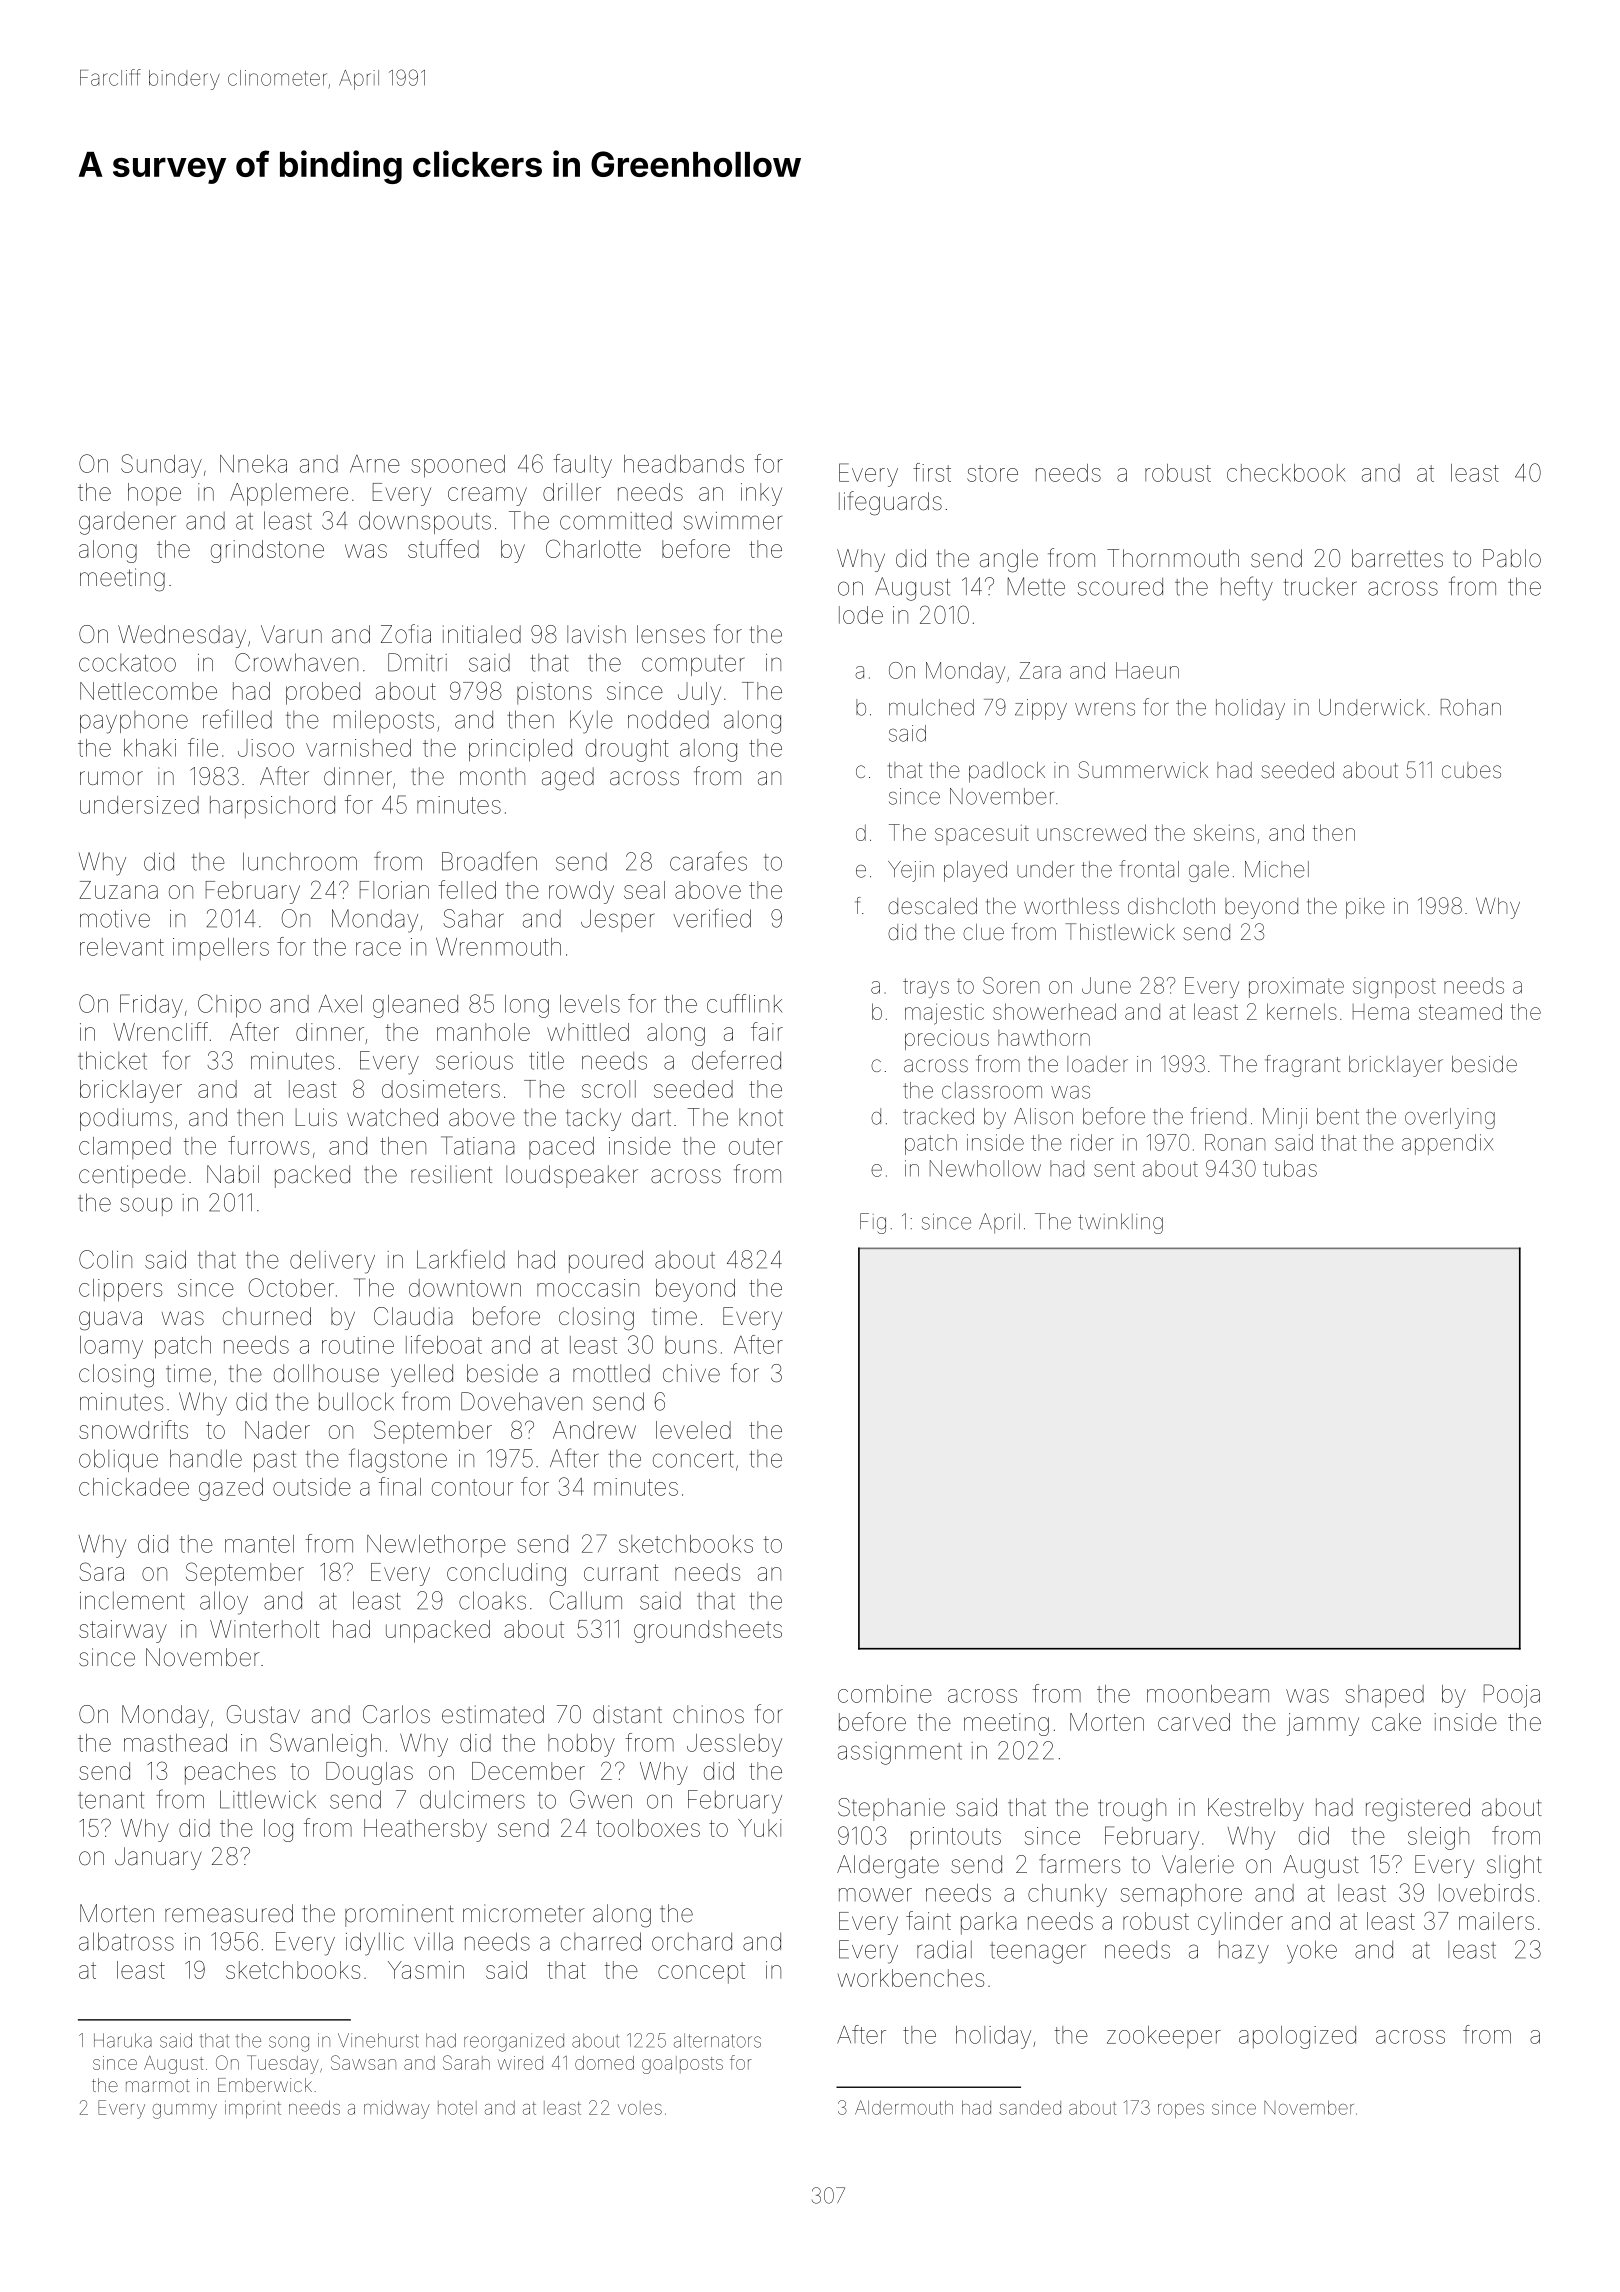 The width and height of the screenshot is (1620, 2292). What do you see at coordinates (1447, 1144) in the screenshot?
I see `appendix` at bounding box center [1447, 1144].
